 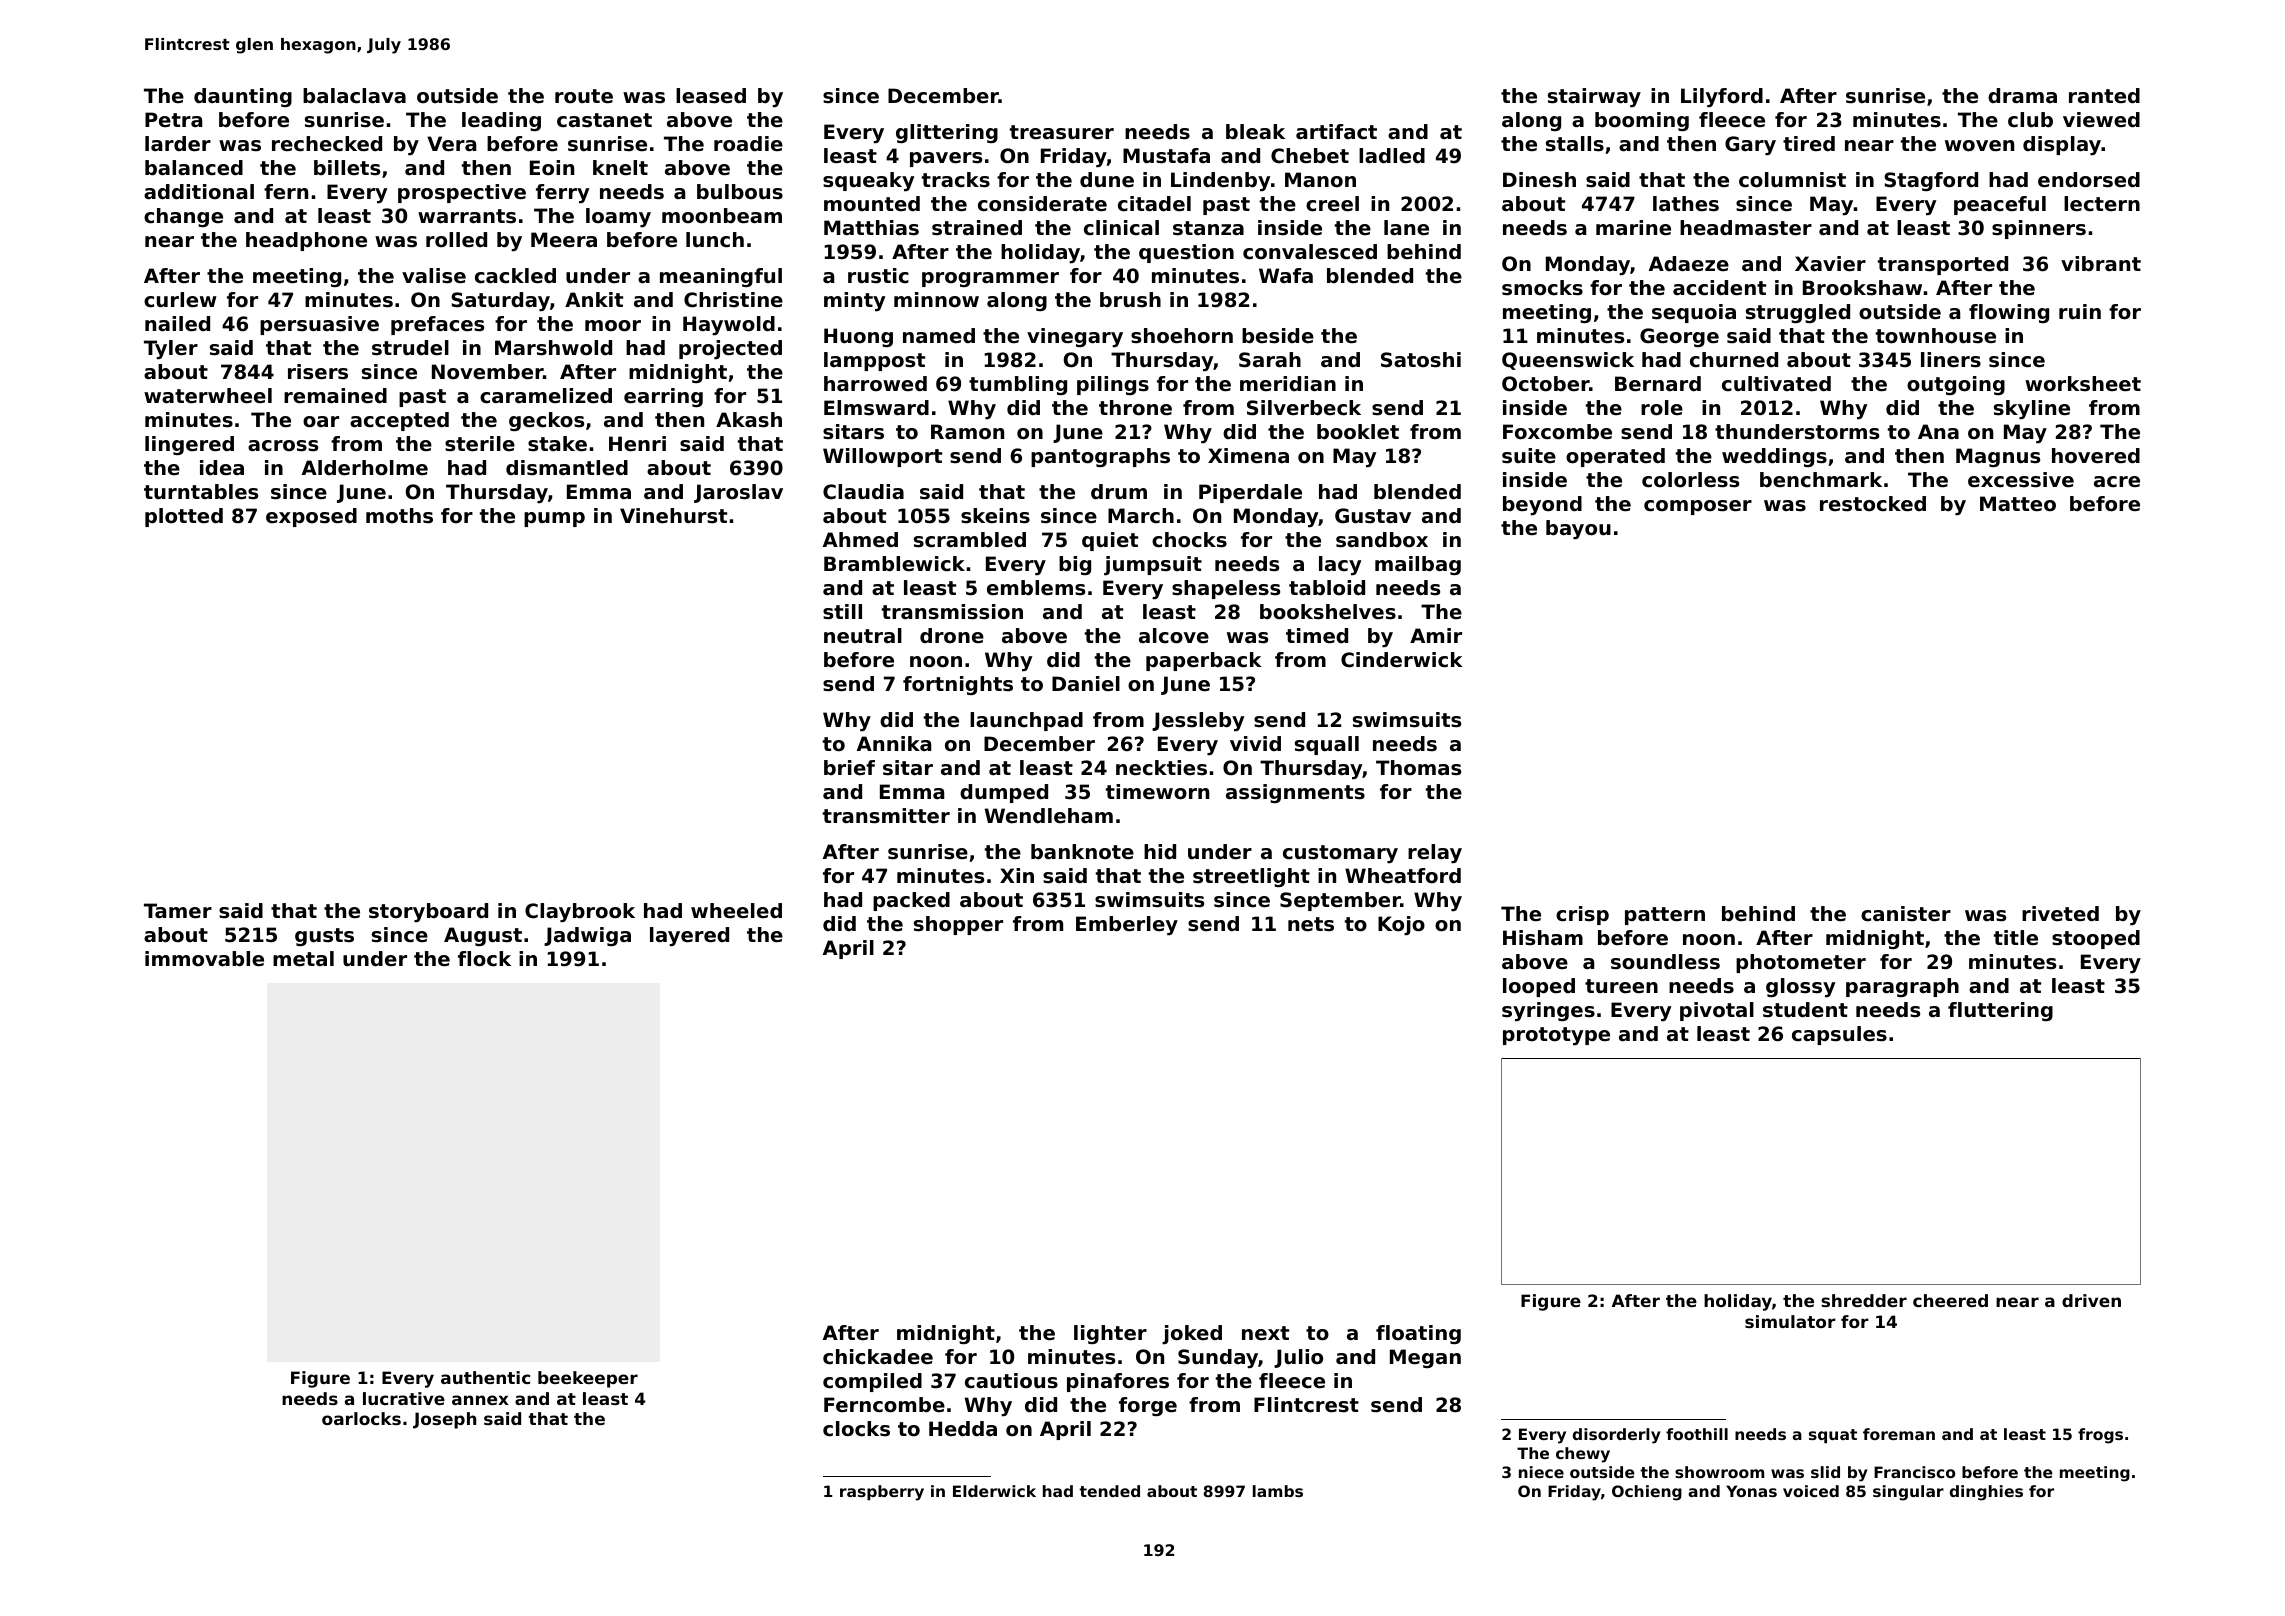 I want to click on Saturday, so click(x=500, y=302).
